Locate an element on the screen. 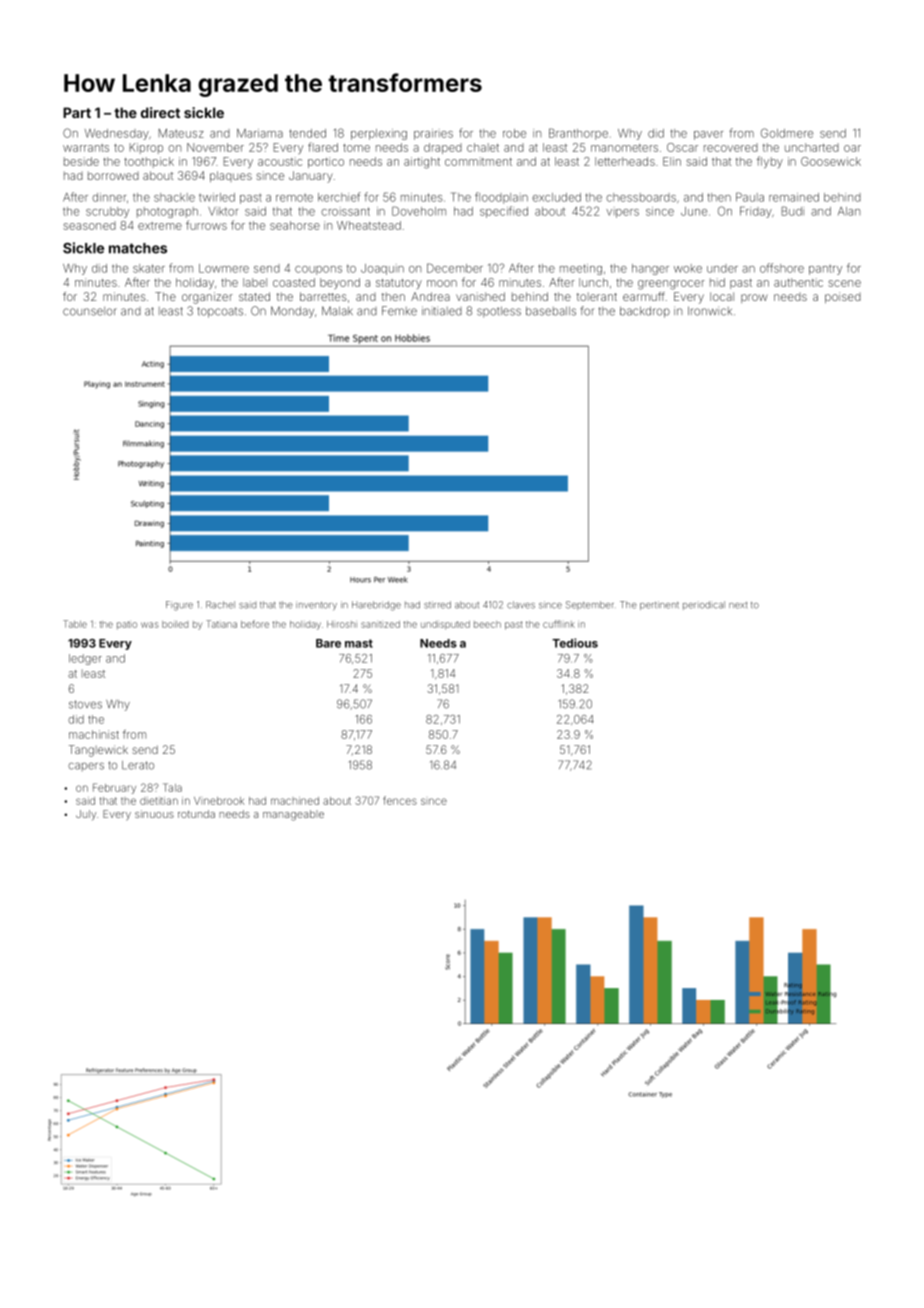 Image resolution: width=924 pixels, height=1308 pixels. Harebridge is located at coordinates (376, 606).
